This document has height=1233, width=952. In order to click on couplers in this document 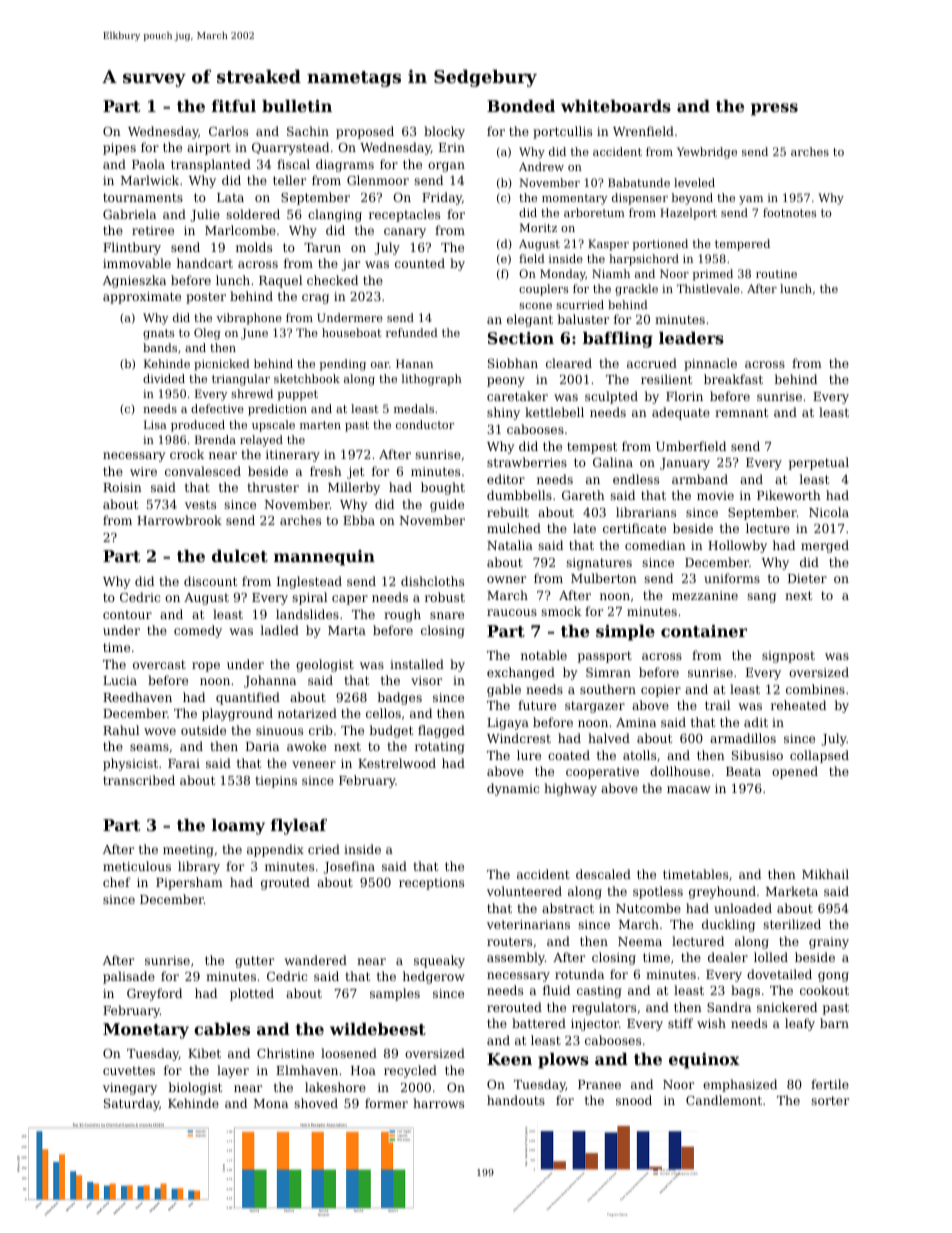, I will do `click(543, 290)`.
